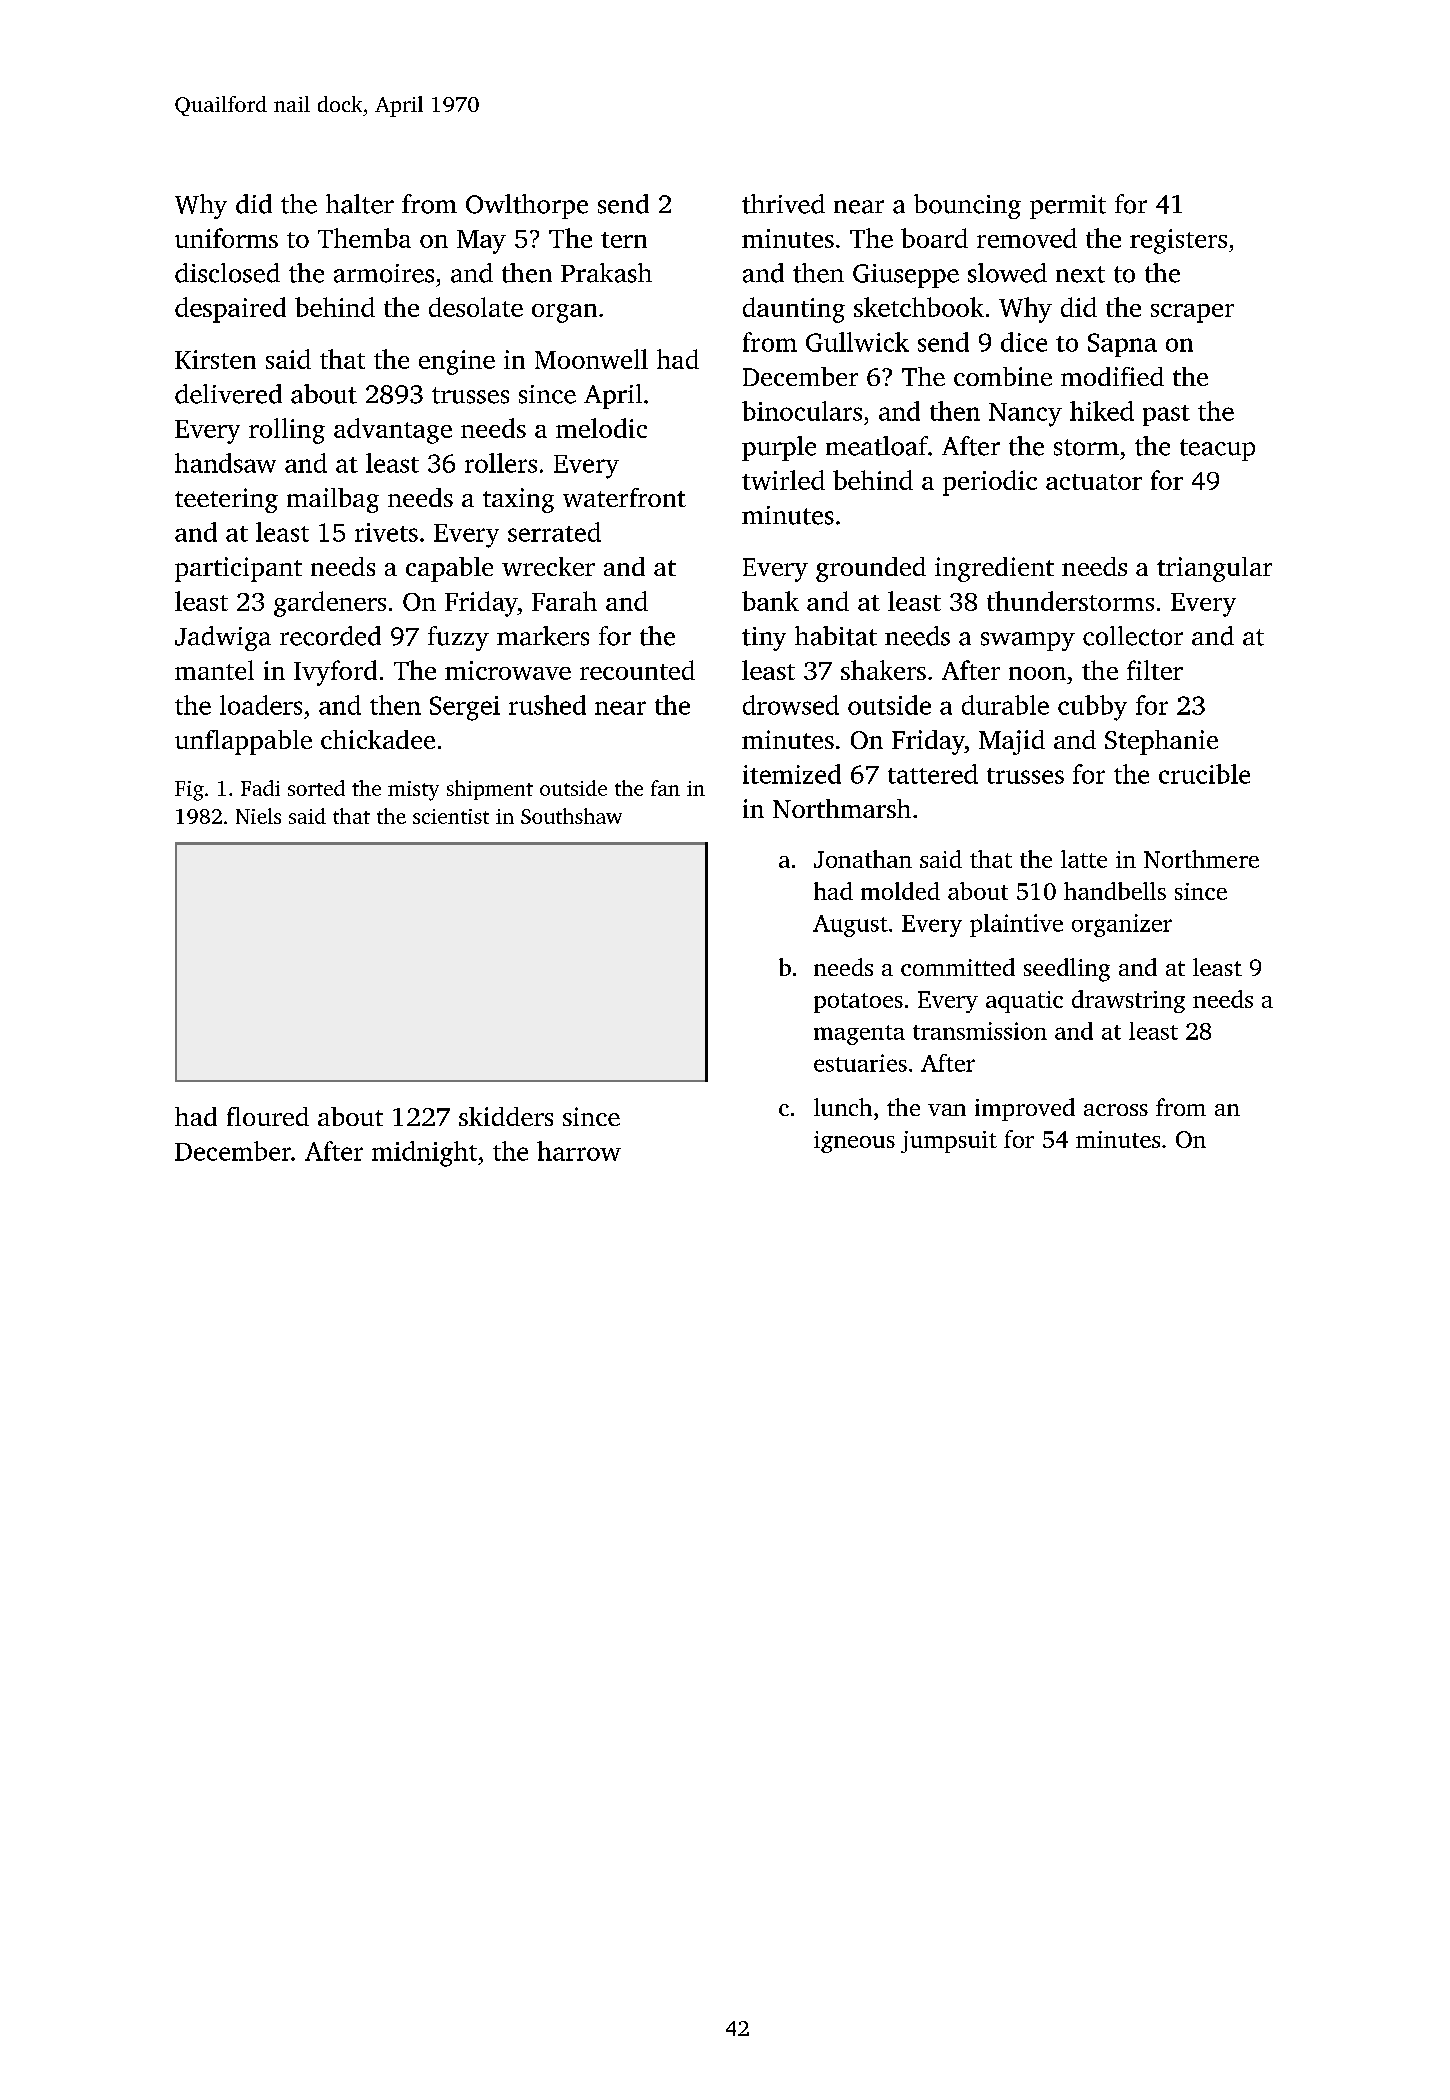  I want to click on triangular, so click(1214, 569).
